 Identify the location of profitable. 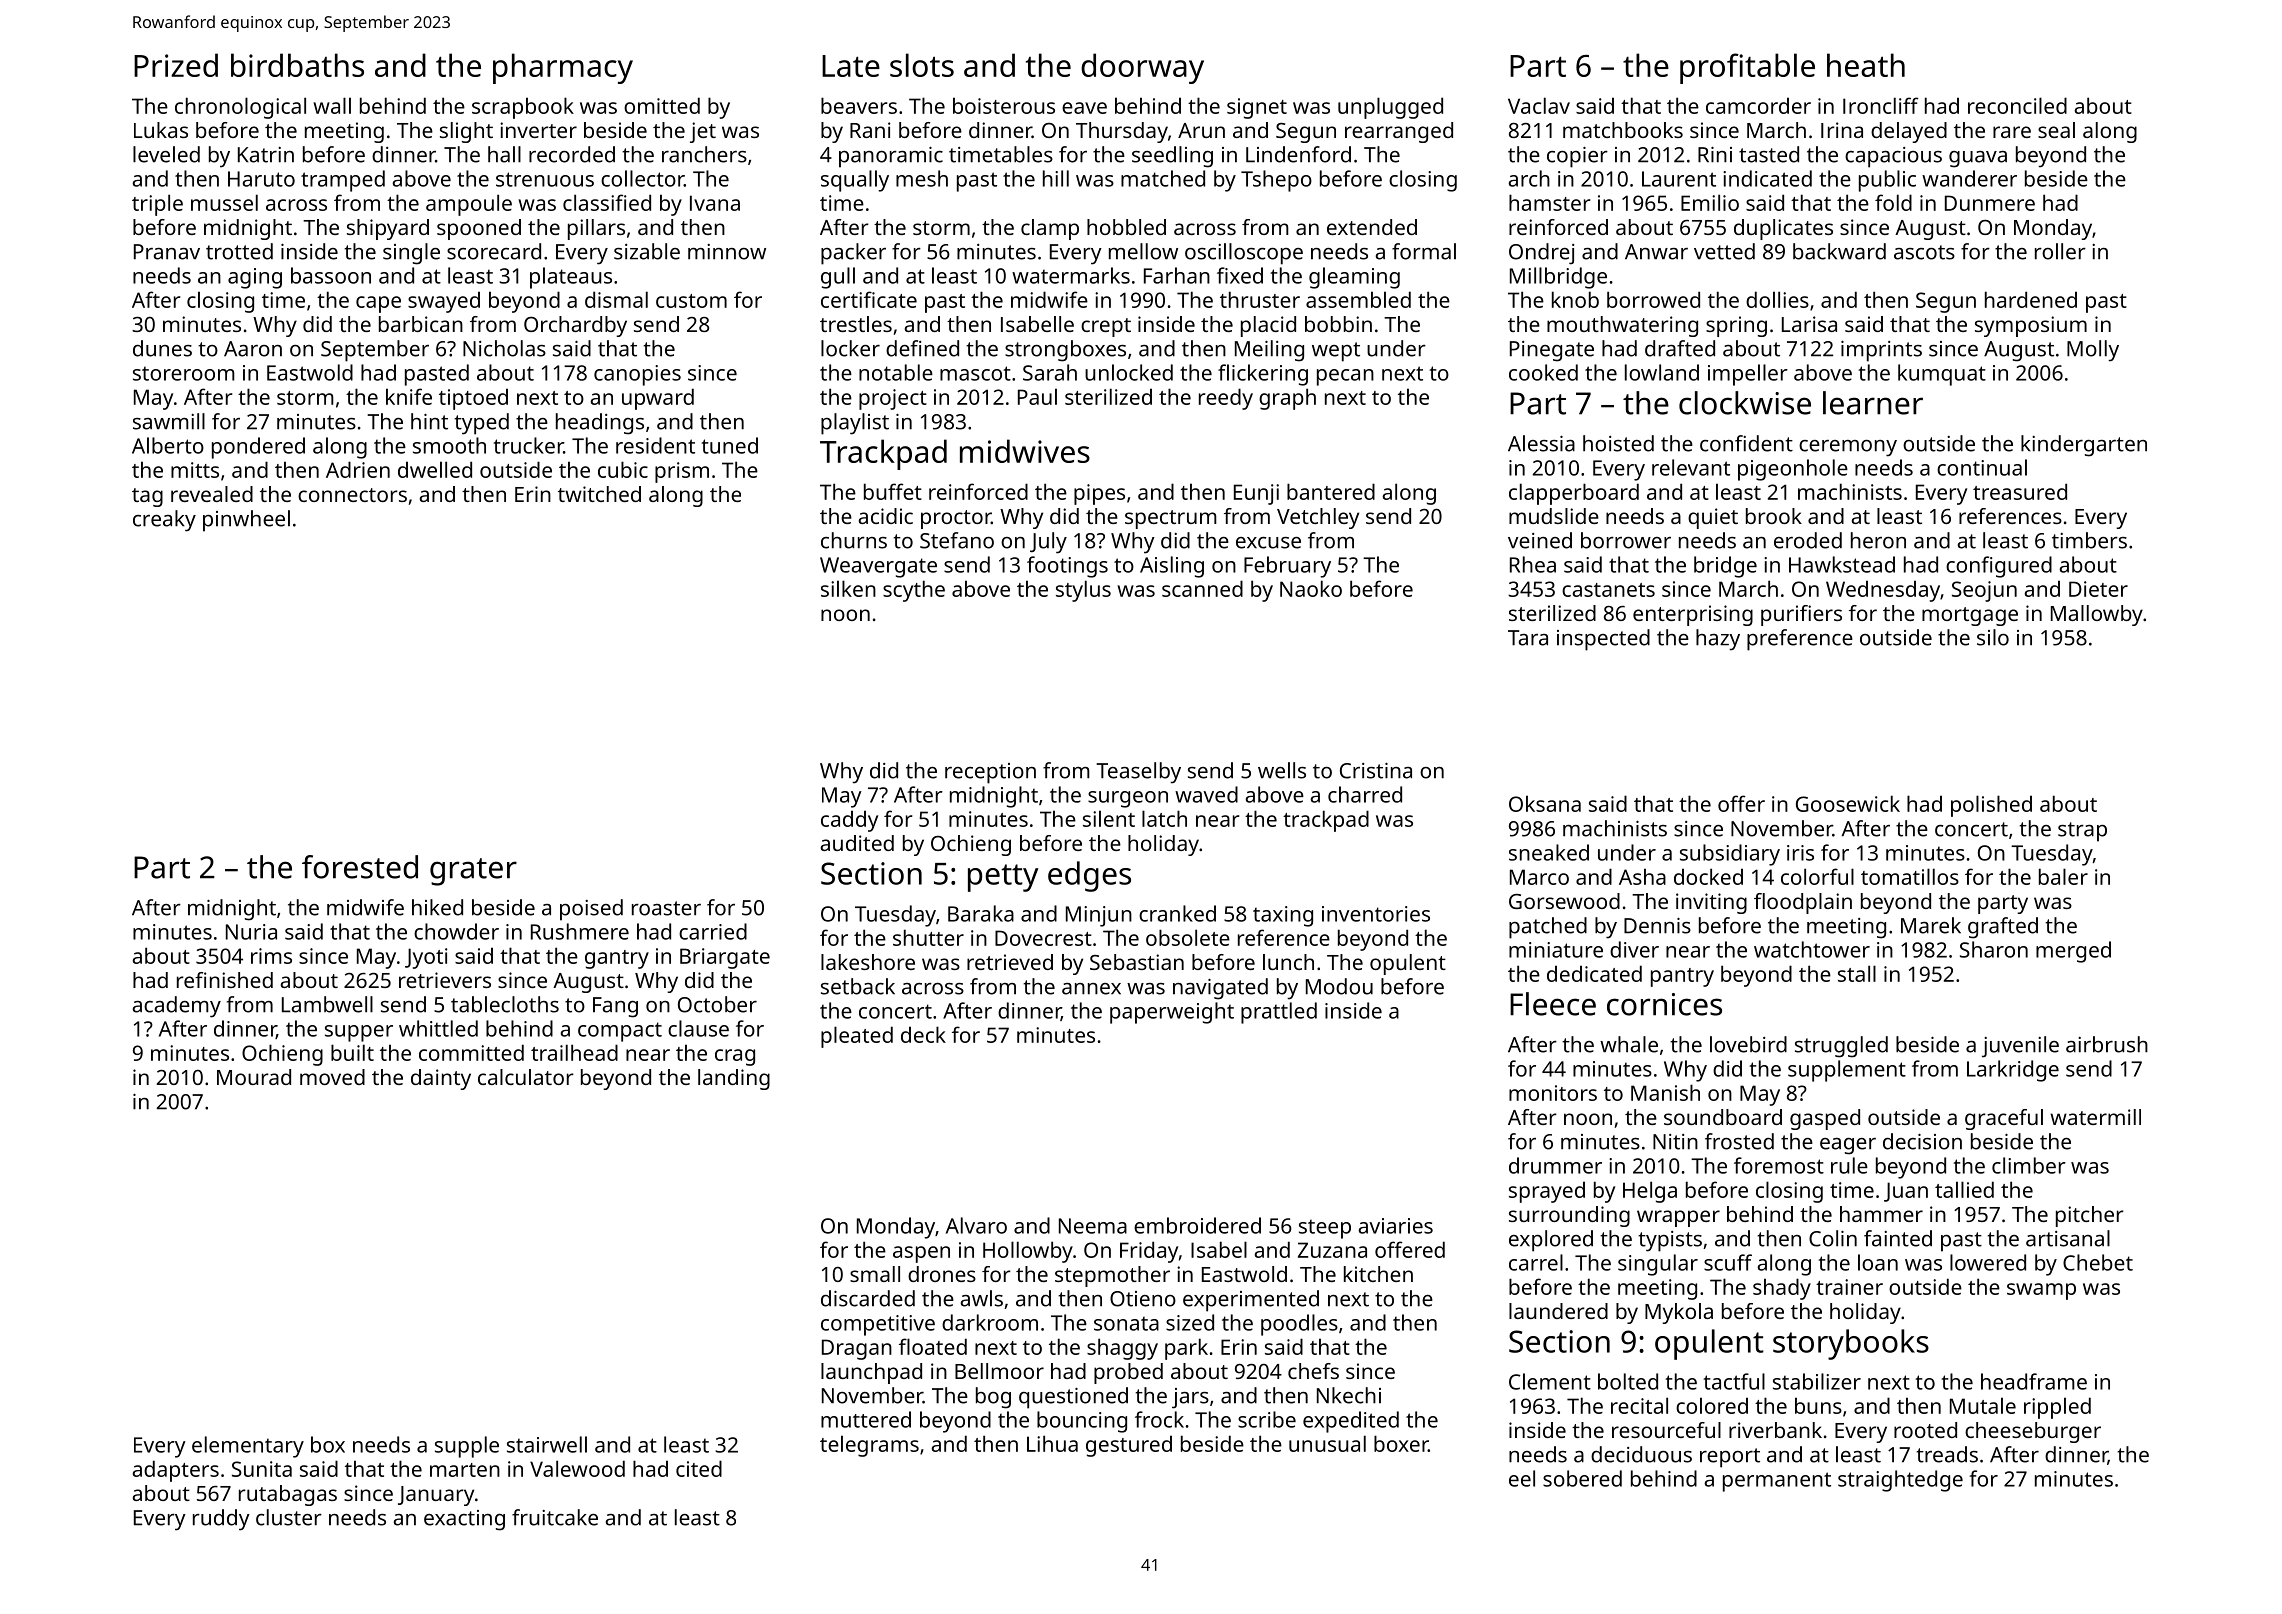
(1747, 68).
